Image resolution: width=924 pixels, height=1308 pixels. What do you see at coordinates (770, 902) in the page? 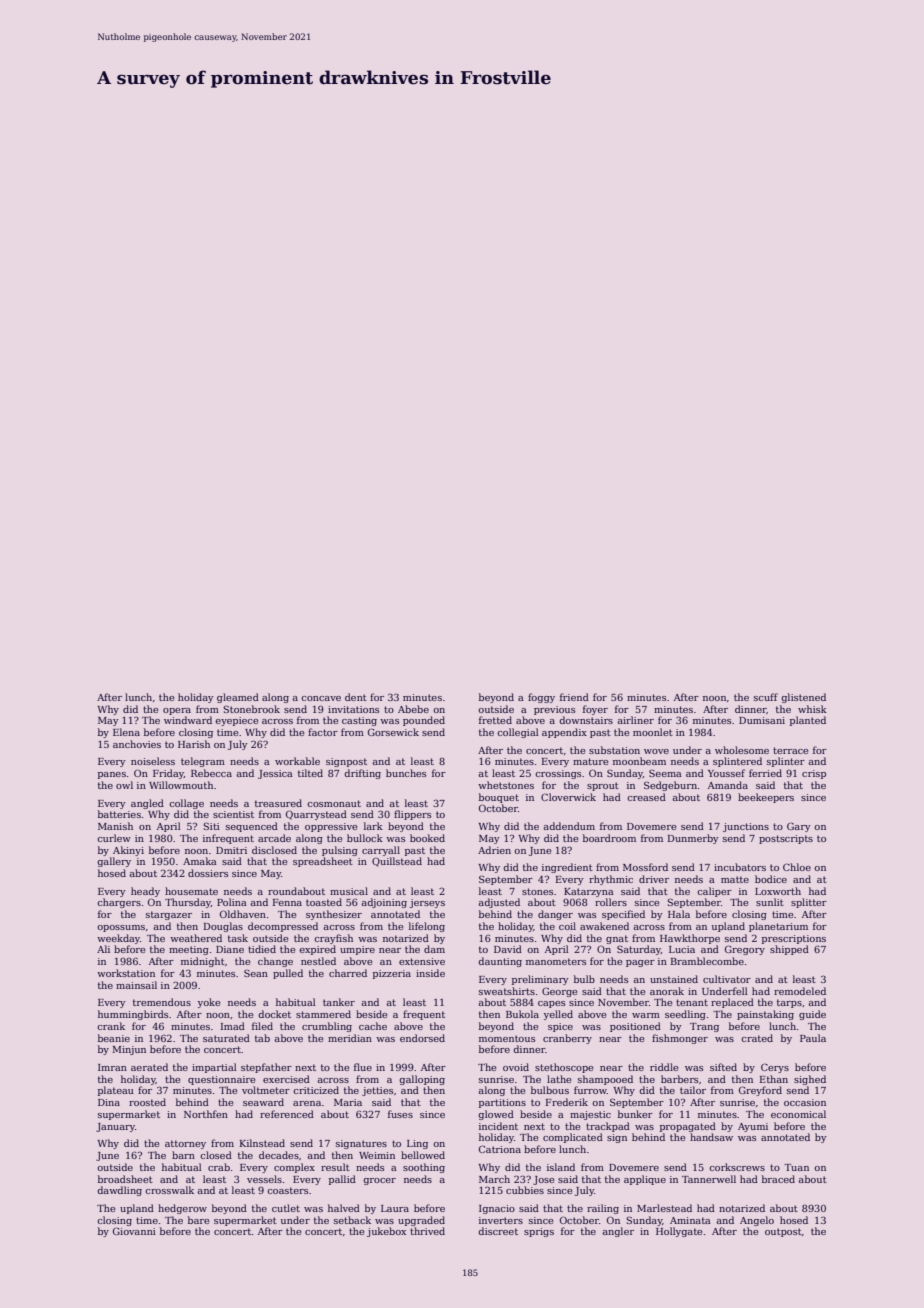
I see `sunlit` at bounding box center [770, 902].
